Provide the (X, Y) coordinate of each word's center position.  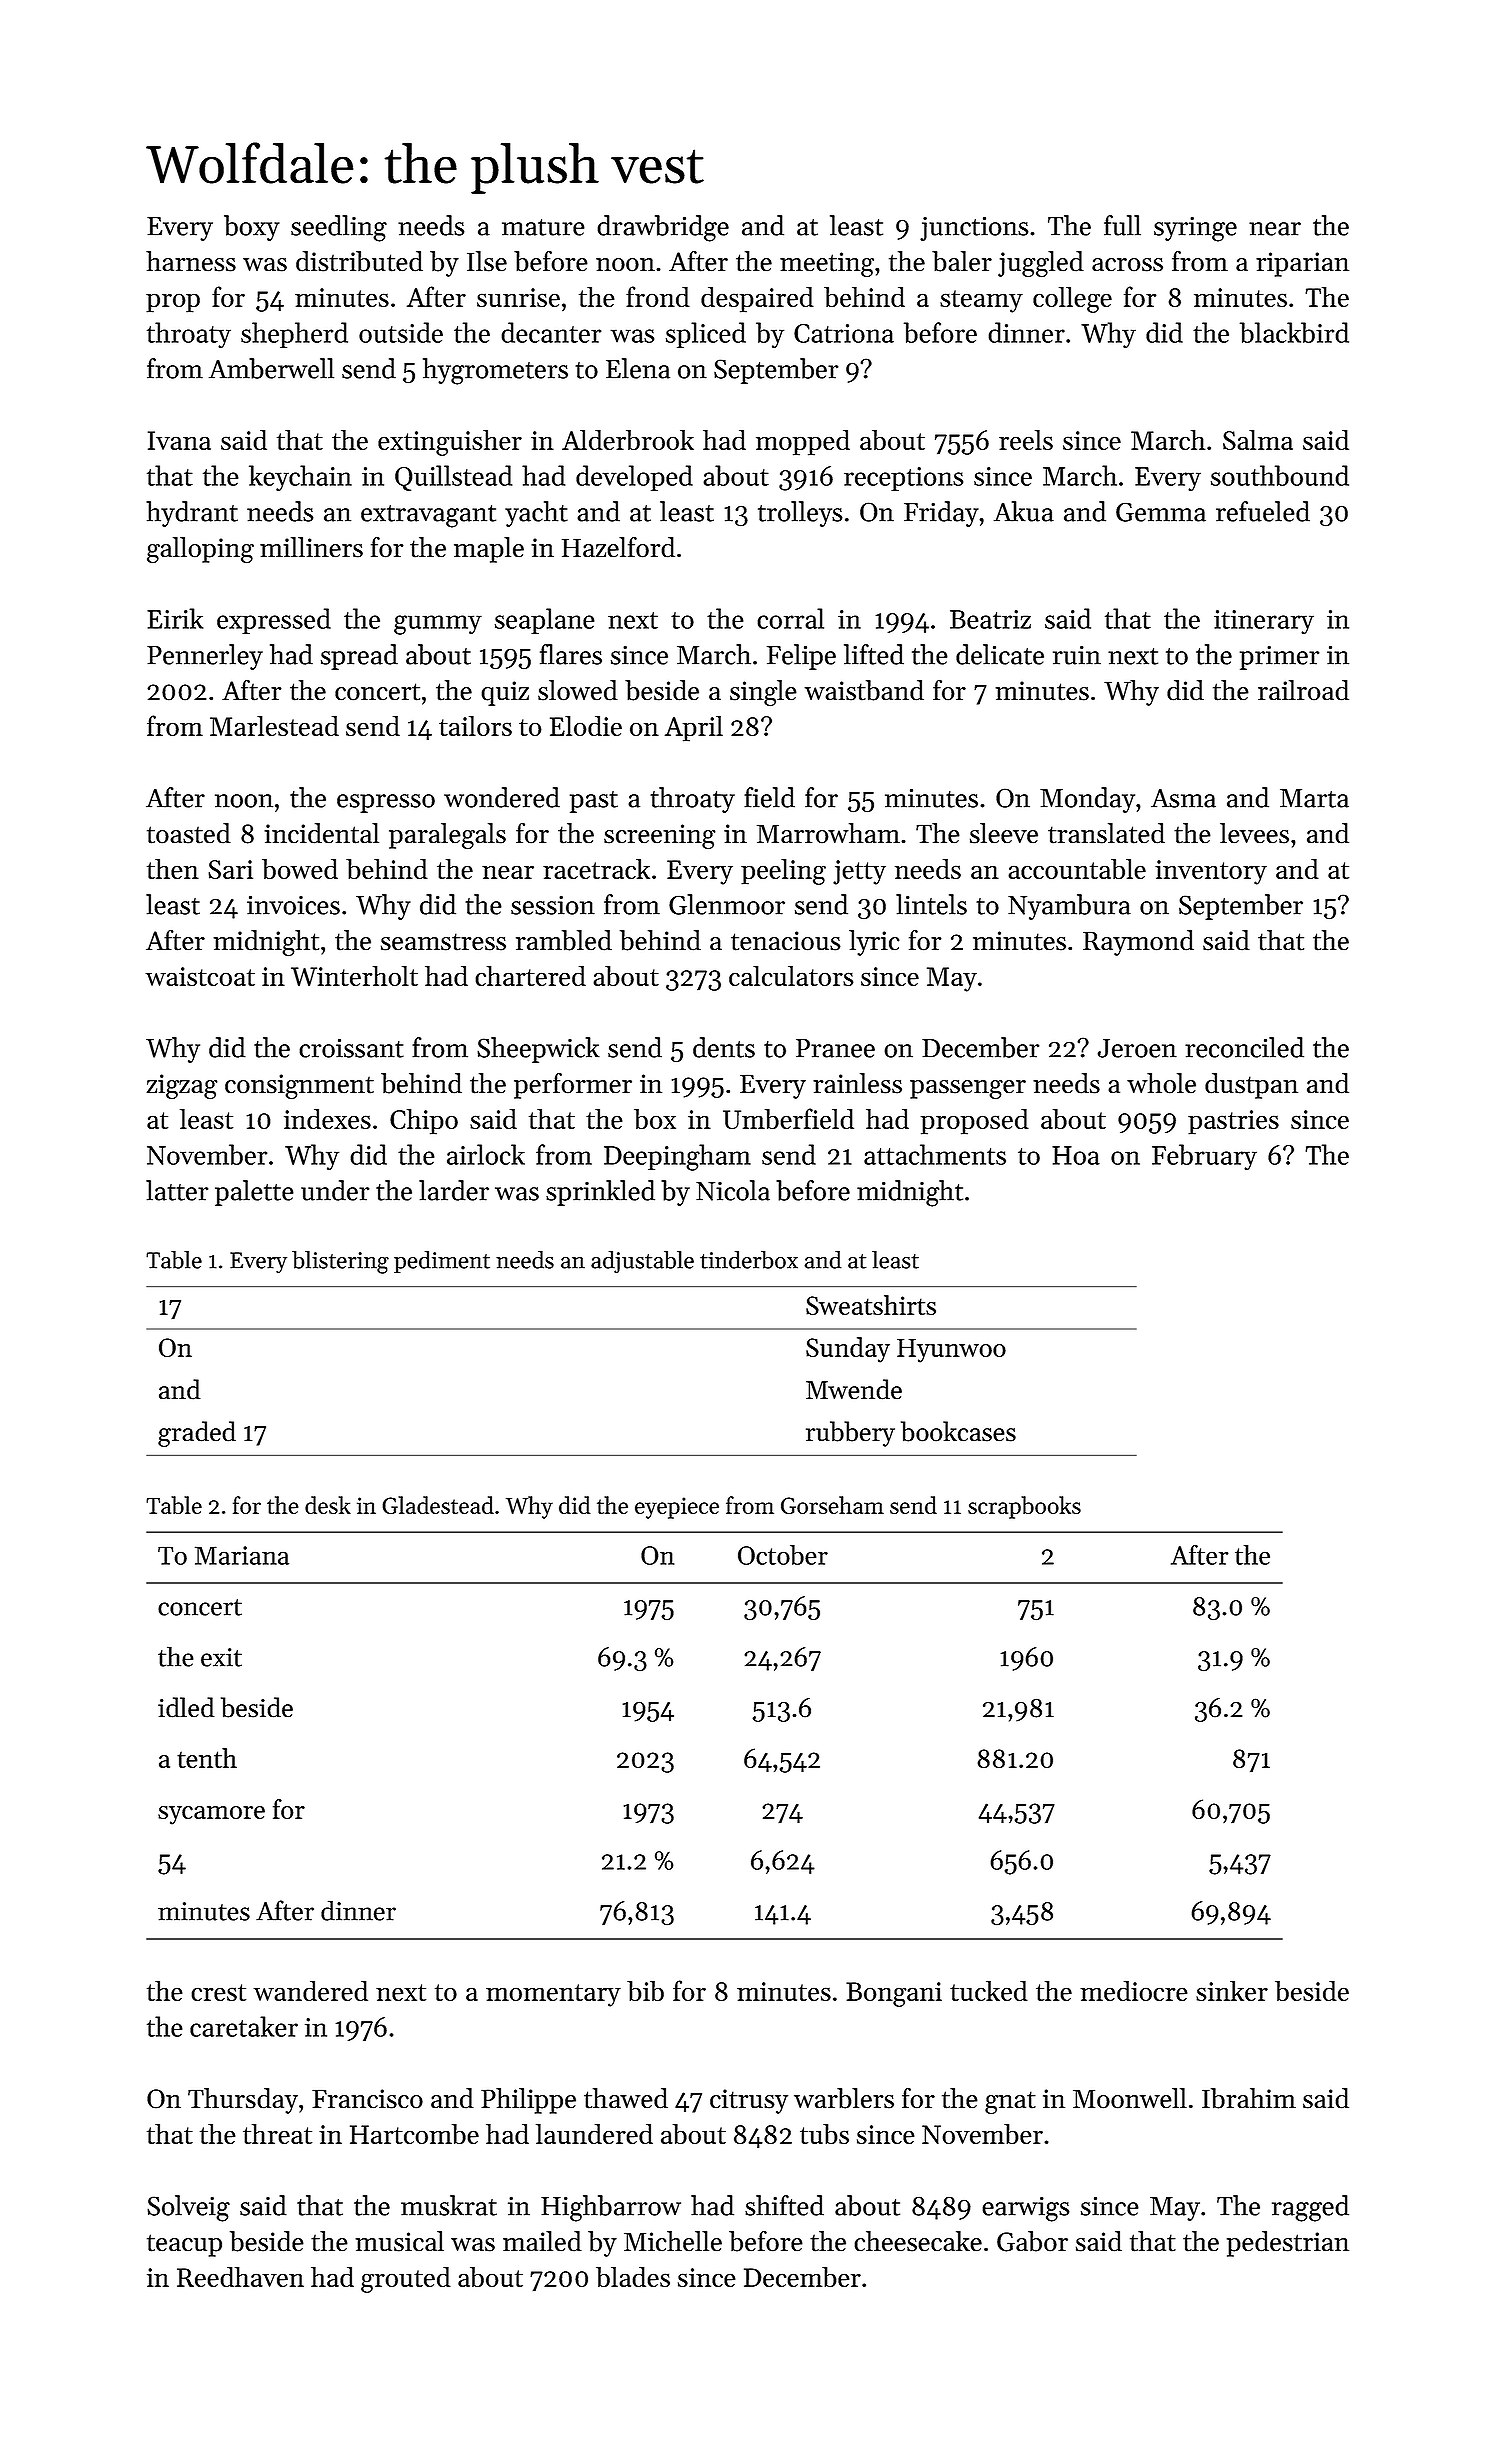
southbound (1280, 475)
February (1204, 1157)
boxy (252, 228)
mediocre (1134, 1990)
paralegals (447, 836)
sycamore (211, 1815)
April (694, 728)
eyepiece (677, 1508)
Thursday (243, 2101)
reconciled (1244, 1047)
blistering (340, 1262)
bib (645, 1990)
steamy (981, 301)
